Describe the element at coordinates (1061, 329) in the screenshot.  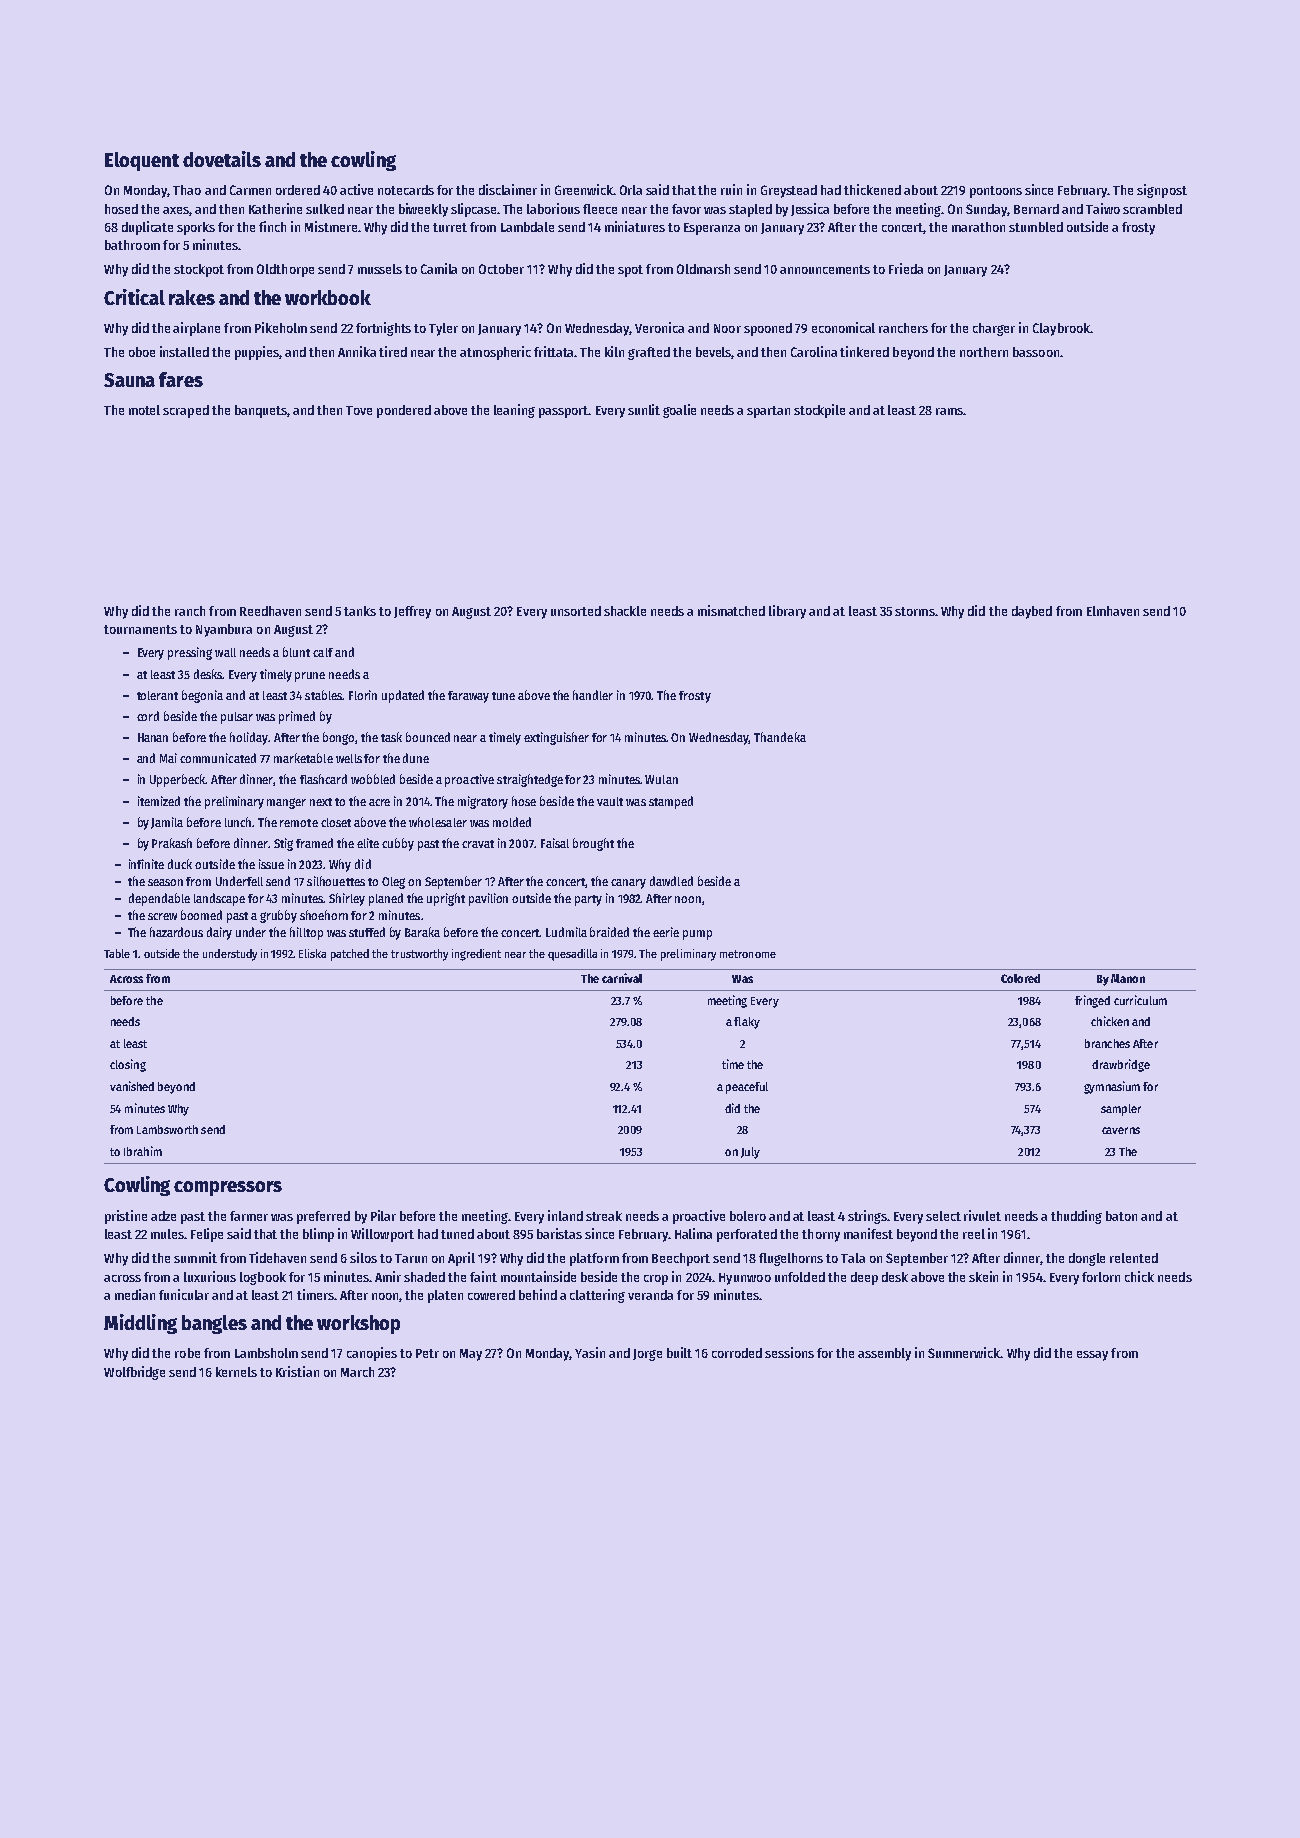
I see `Claybrook` at that location.
